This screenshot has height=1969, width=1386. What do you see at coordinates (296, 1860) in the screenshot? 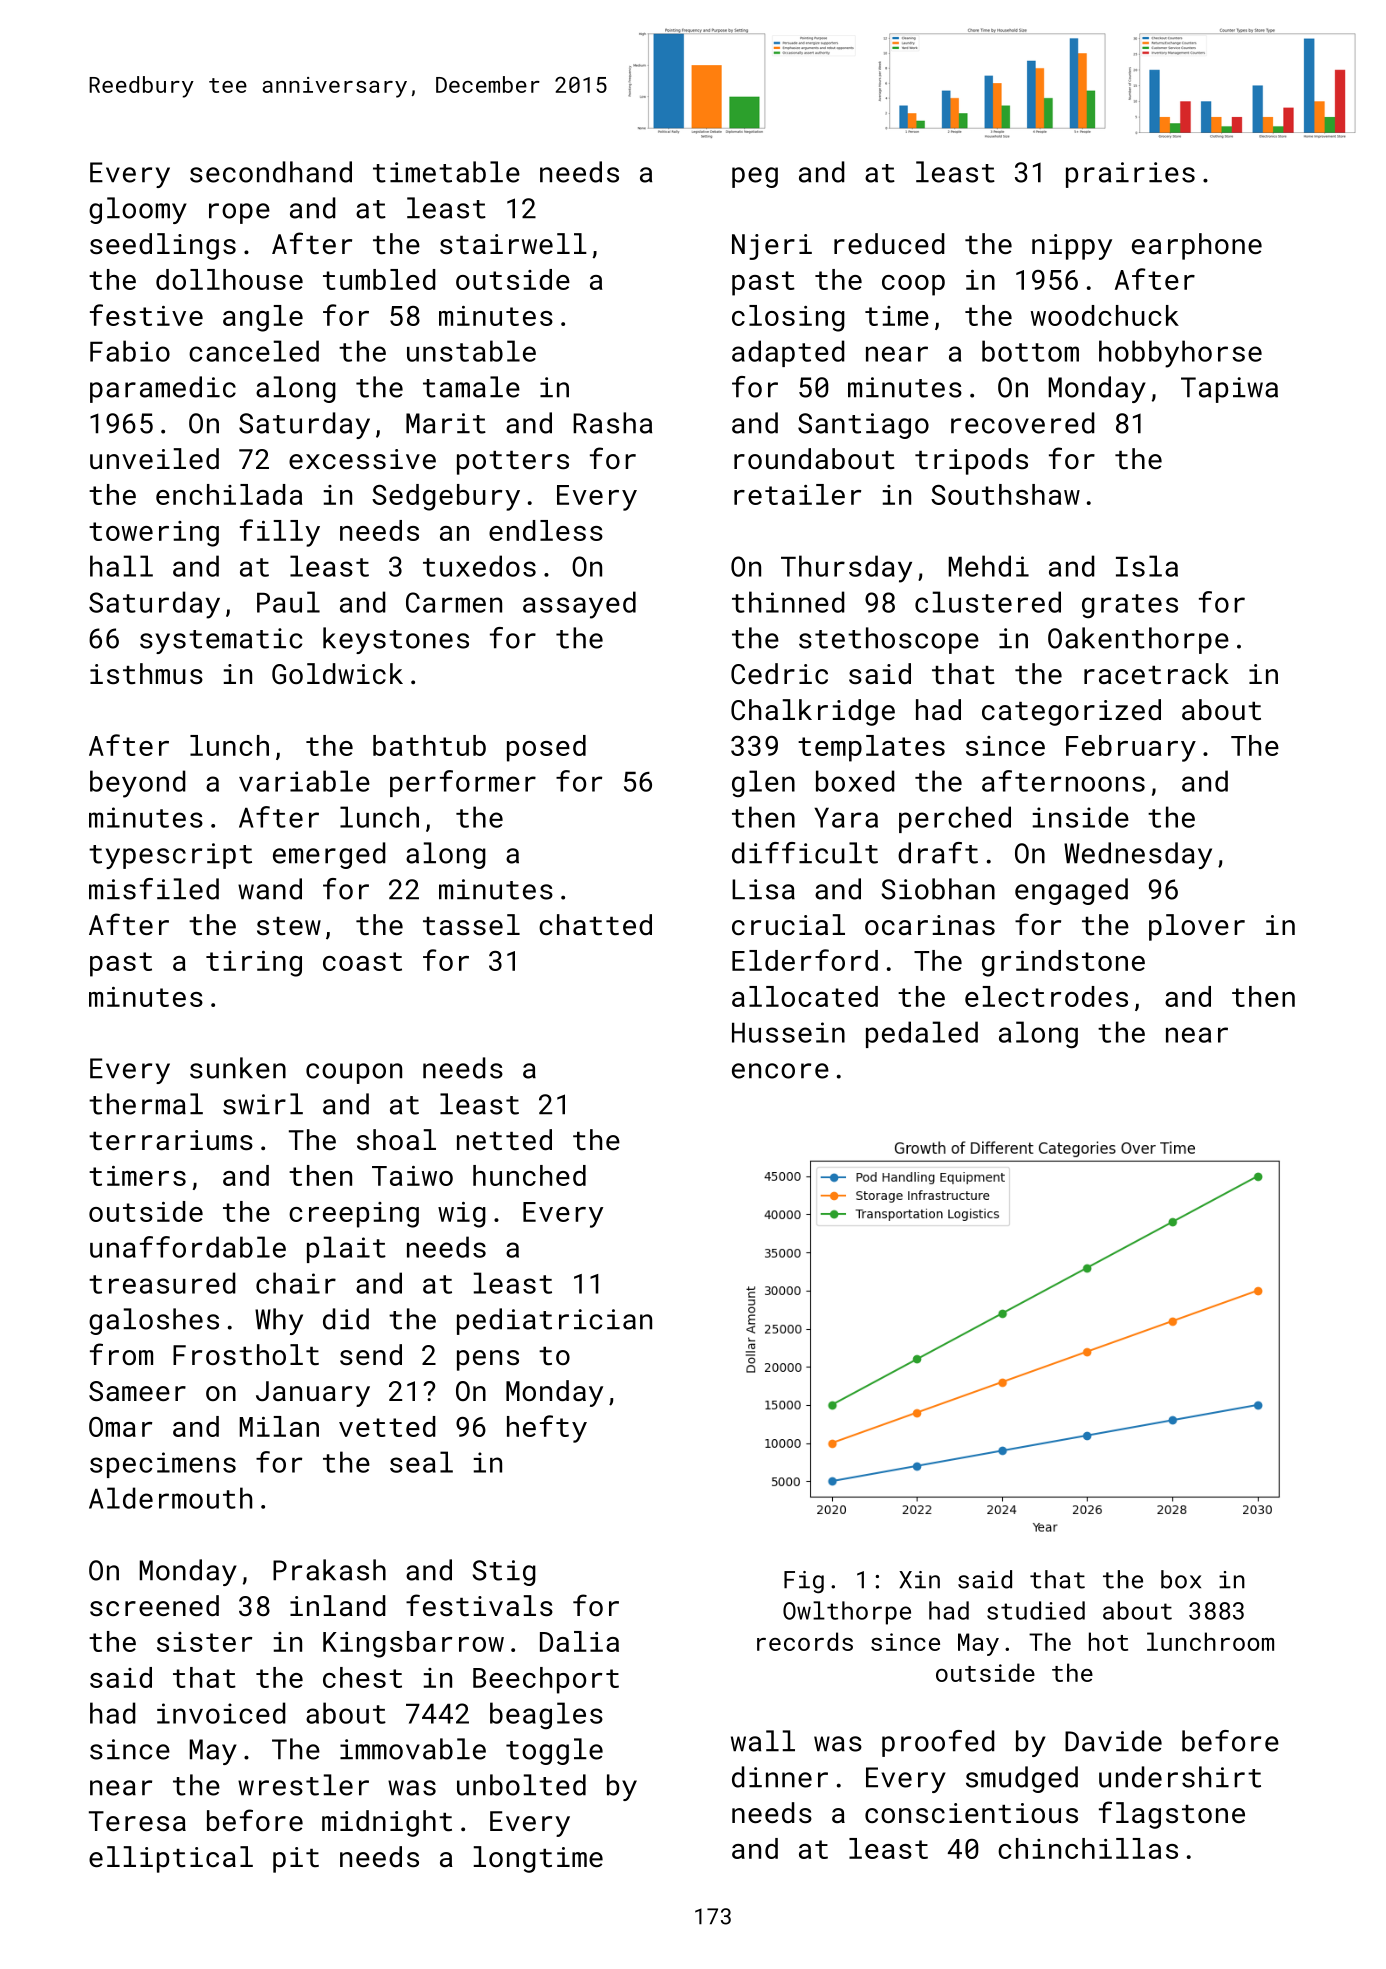
I see `pit` at bounding box center [296, 1860].
